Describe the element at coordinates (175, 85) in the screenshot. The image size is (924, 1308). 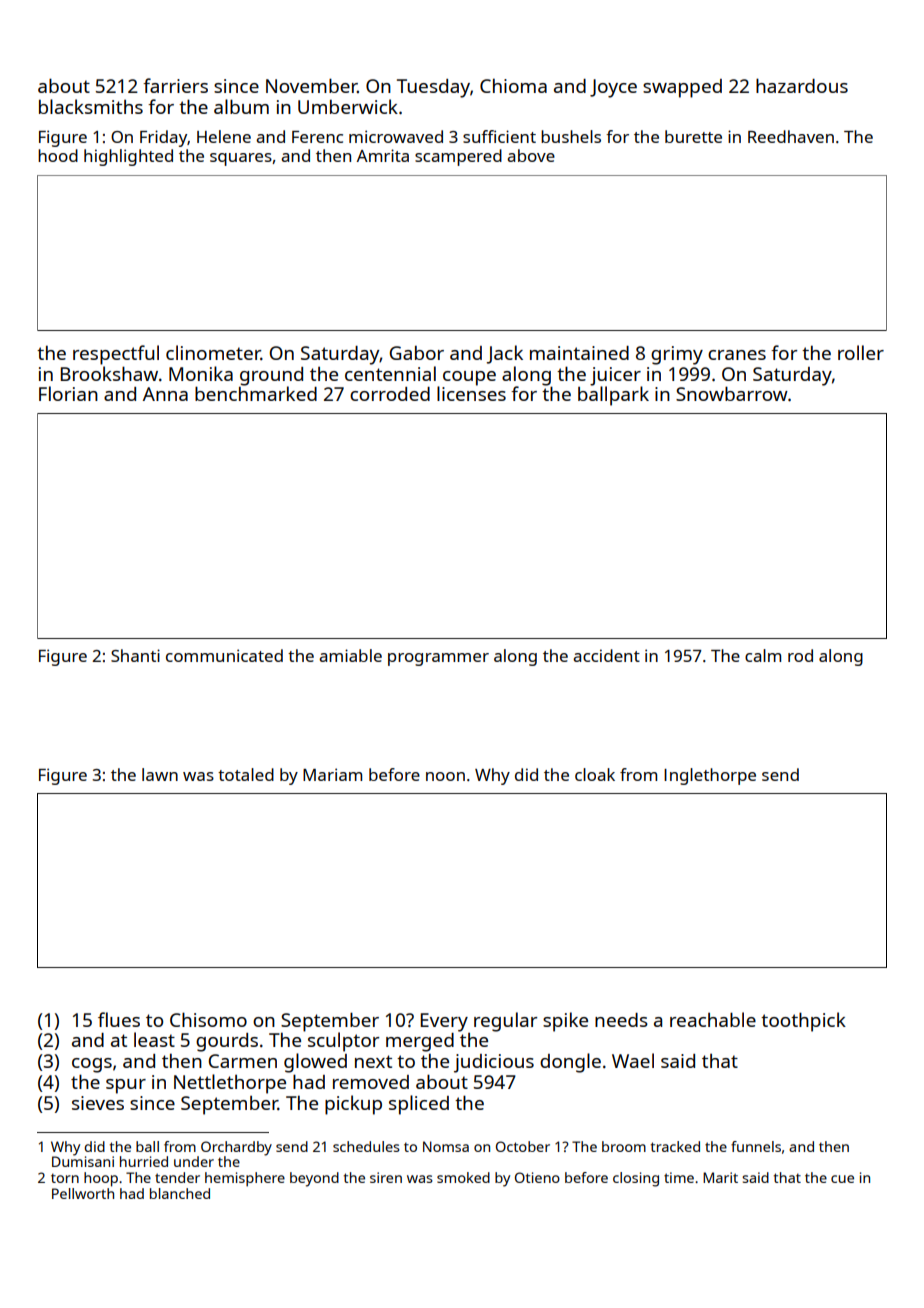
I see `farriers` at that location.
